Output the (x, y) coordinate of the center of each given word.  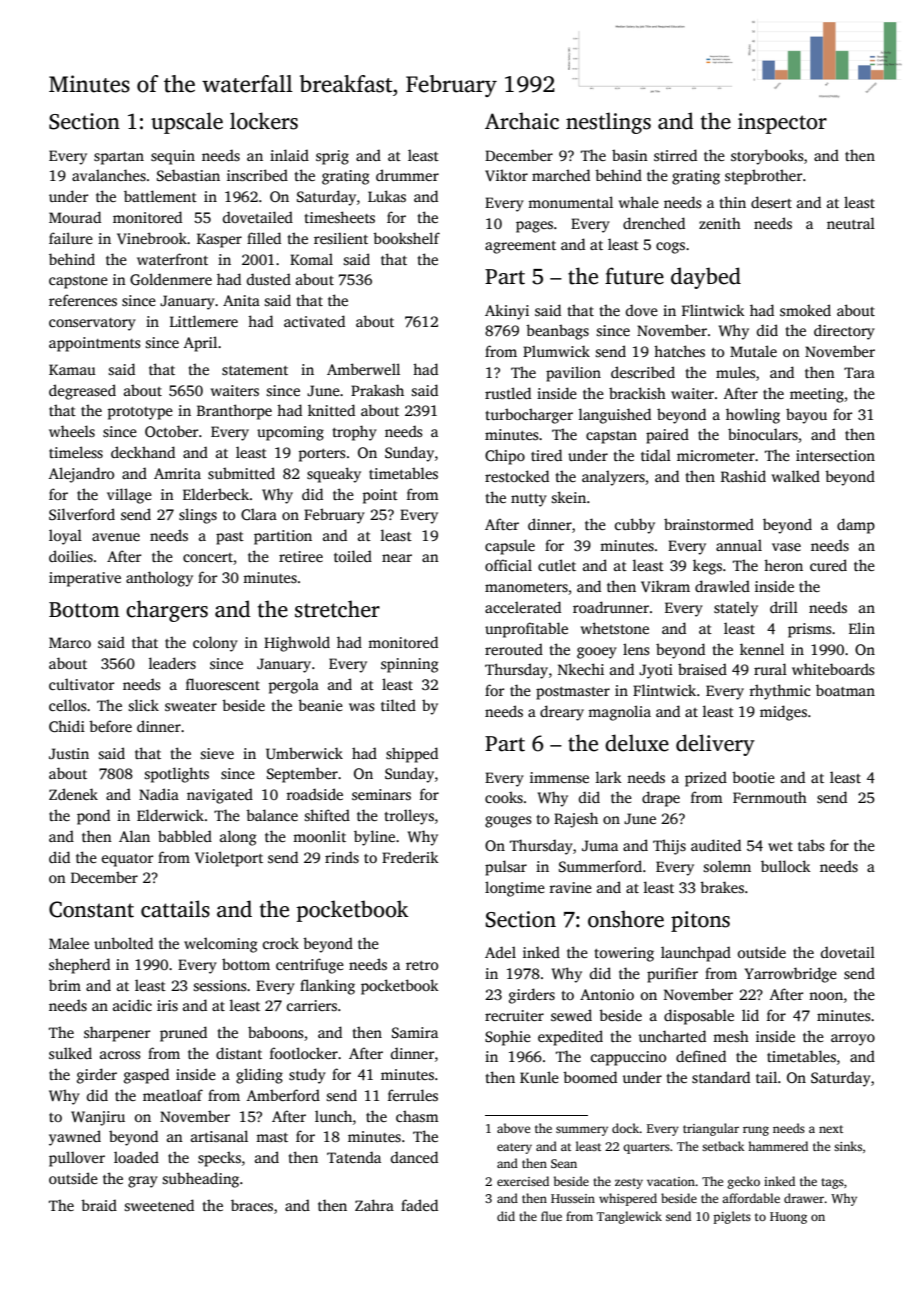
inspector (782, 123)
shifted (327, 815)
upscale (187, 123)
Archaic (522, 121)
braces (252, 1205)
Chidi (67, 726)
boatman (845, 690)
